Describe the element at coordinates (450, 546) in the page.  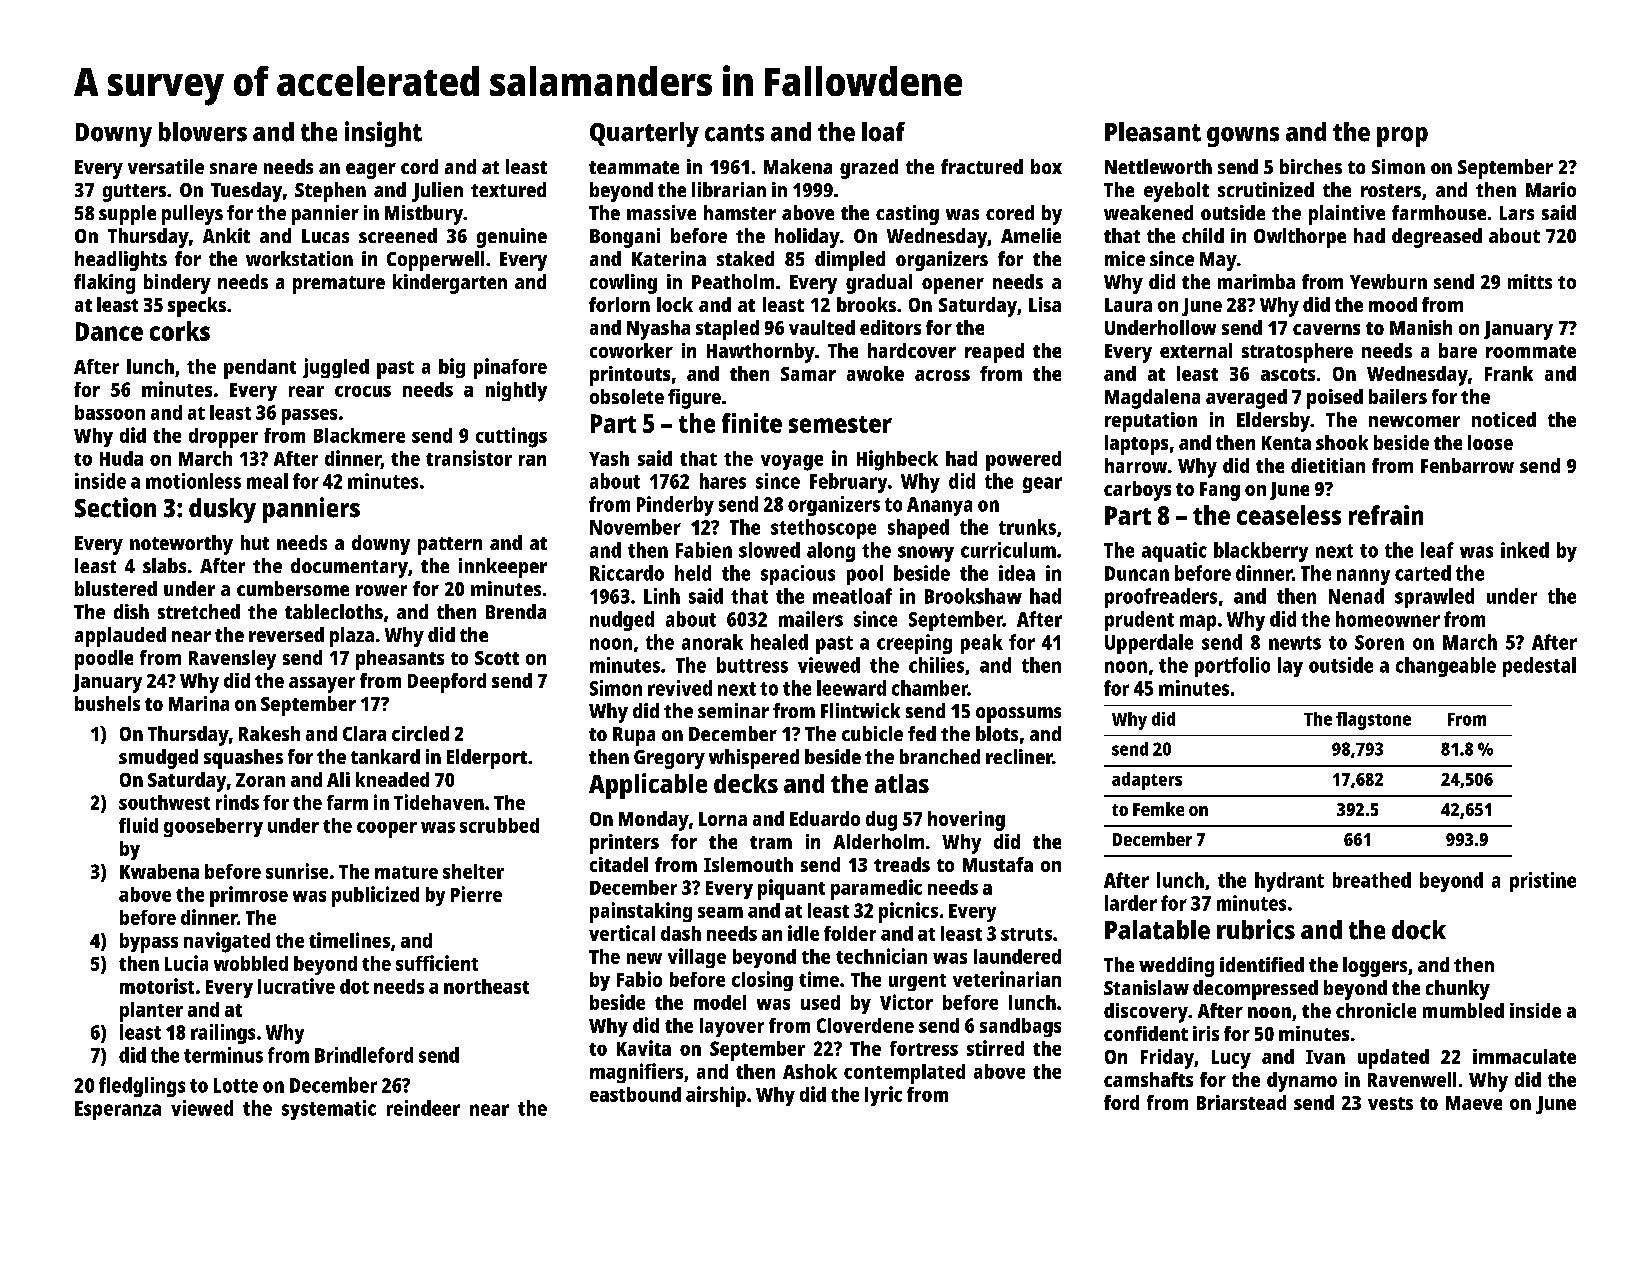
I see `pattern` at that location.
